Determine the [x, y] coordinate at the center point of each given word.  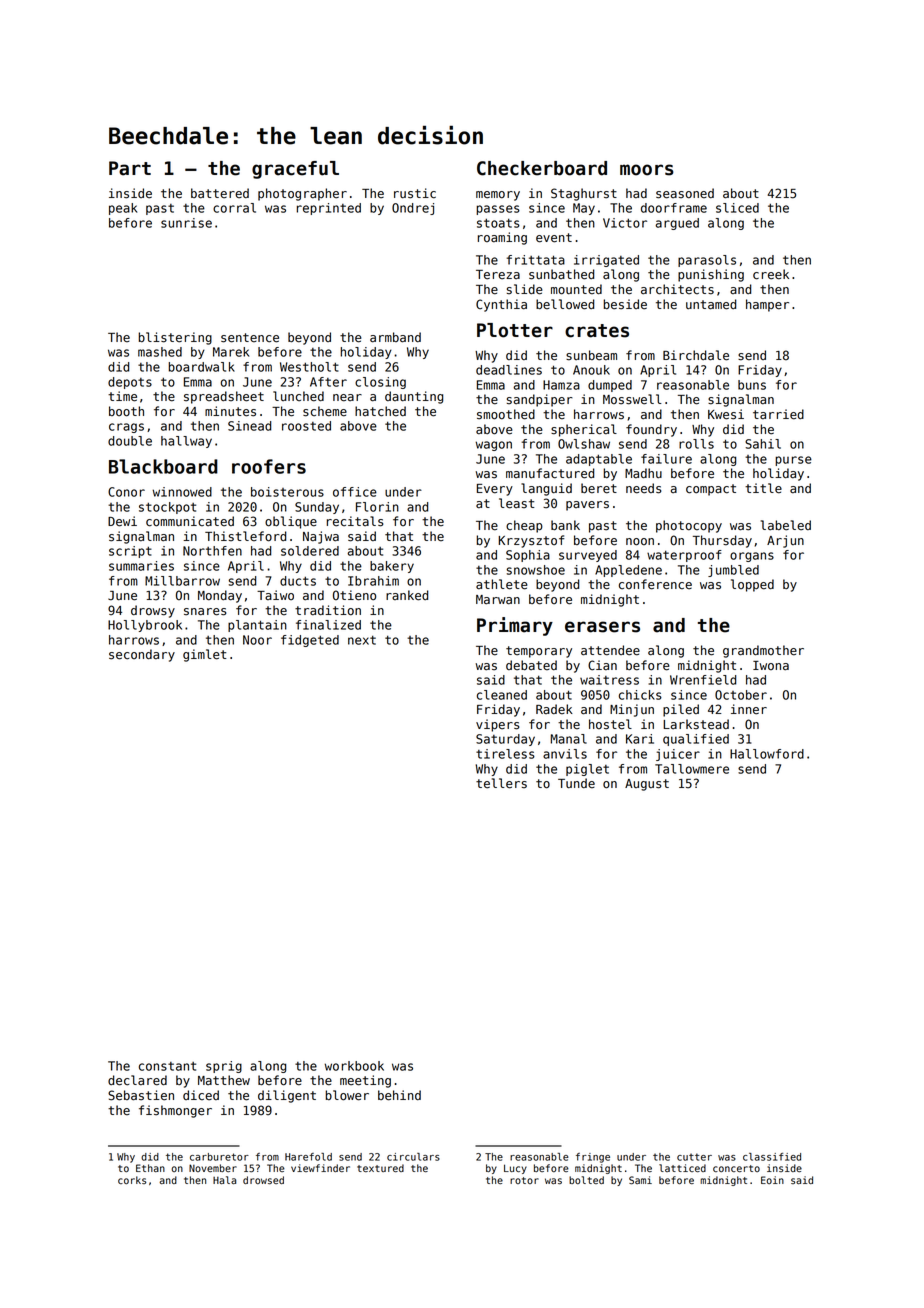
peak [123, 209]
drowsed [263, 1180]
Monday [220, 596]
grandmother [763, 651]
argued [677, 224]
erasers [602, 627]
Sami [640, 1180]
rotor [524, 1180]
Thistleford [245, 536]
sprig [224, 1067]
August [647, 785]
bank [565, 525]
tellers [501, 783]
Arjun [785, 541]
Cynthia [501, 305]
